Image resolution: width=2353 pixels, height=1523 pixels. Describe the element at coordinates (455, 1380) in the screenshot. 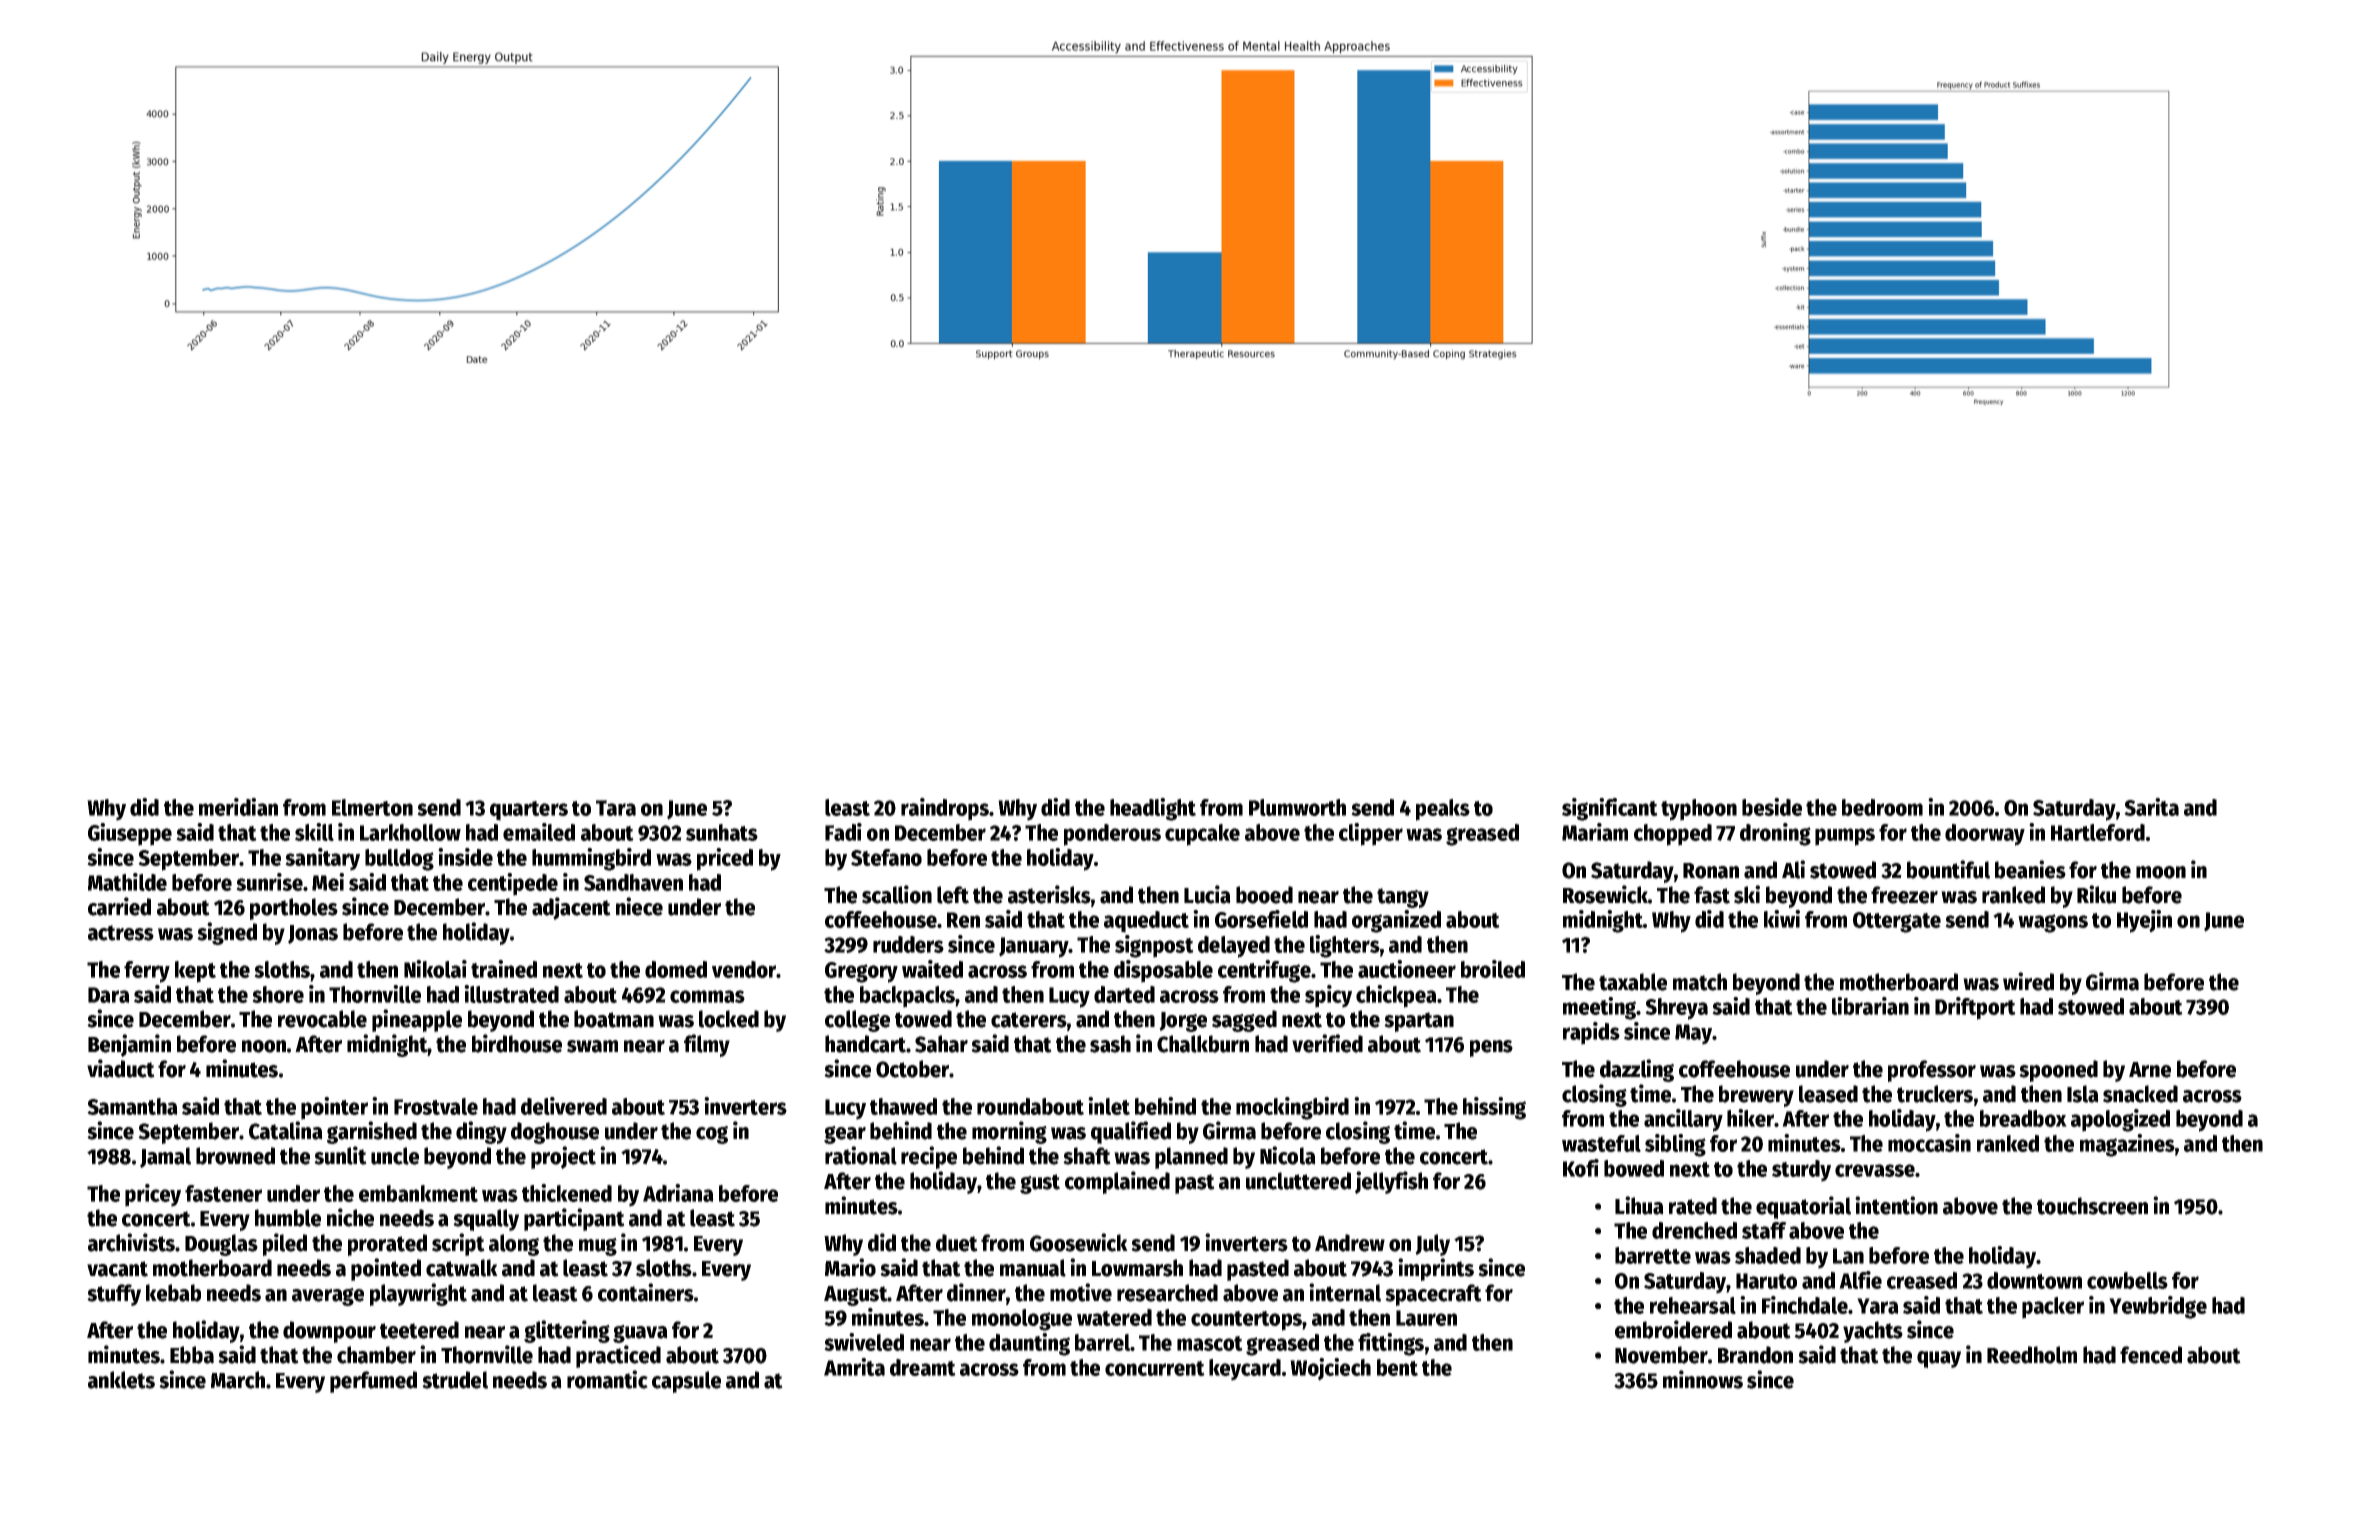

I see `strudel` at that location.
